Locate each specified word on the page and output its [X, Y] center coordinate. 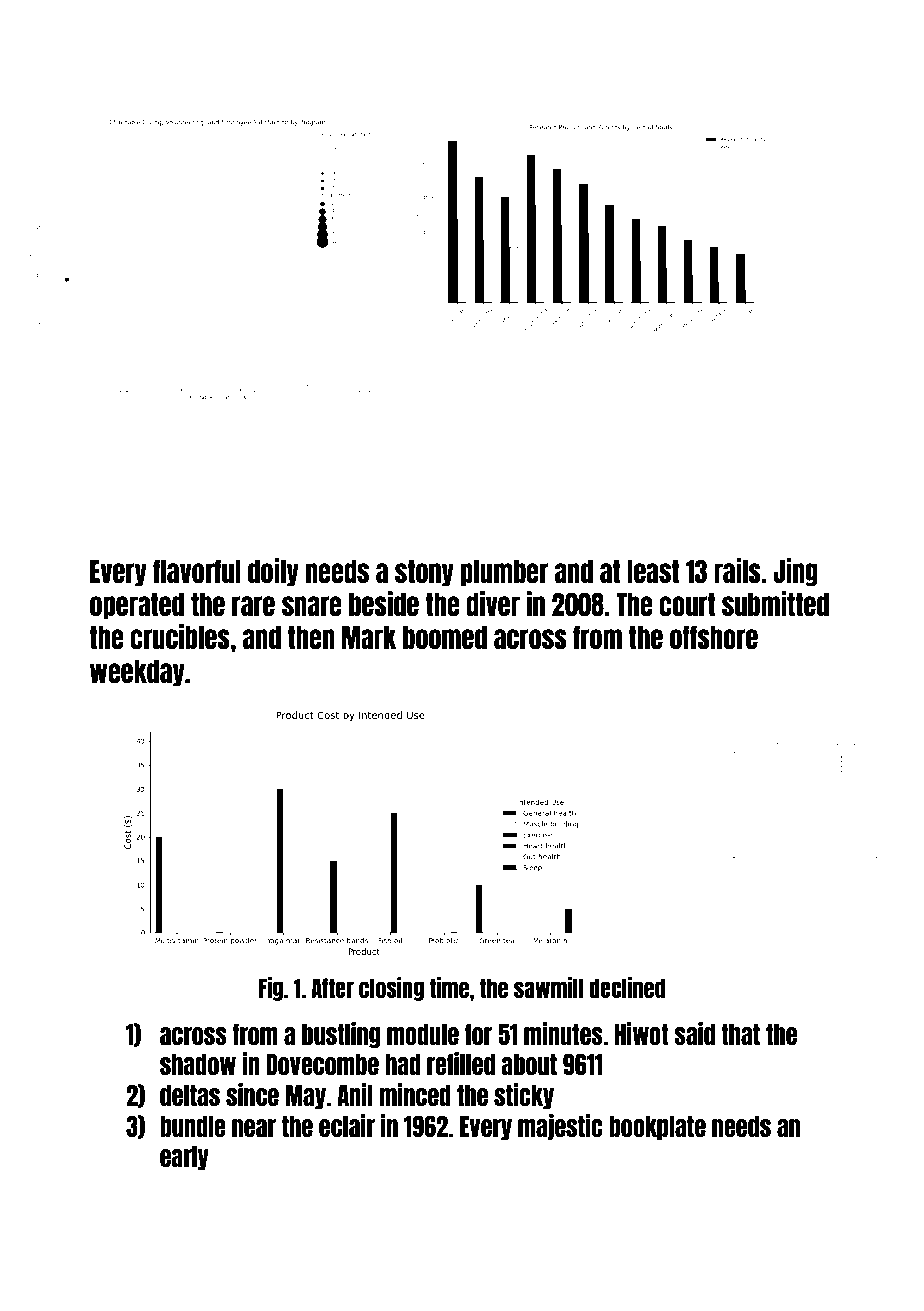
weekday [137, 673]
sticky [524, 1096]
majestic [560, 1127]
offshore [714, 637]
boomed [445, 637]
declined [627, 987]
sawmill [548, 987]
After [332, 988]
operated [137, 606]
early [184, 1157]
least [653, 571]
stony [424, 573]
